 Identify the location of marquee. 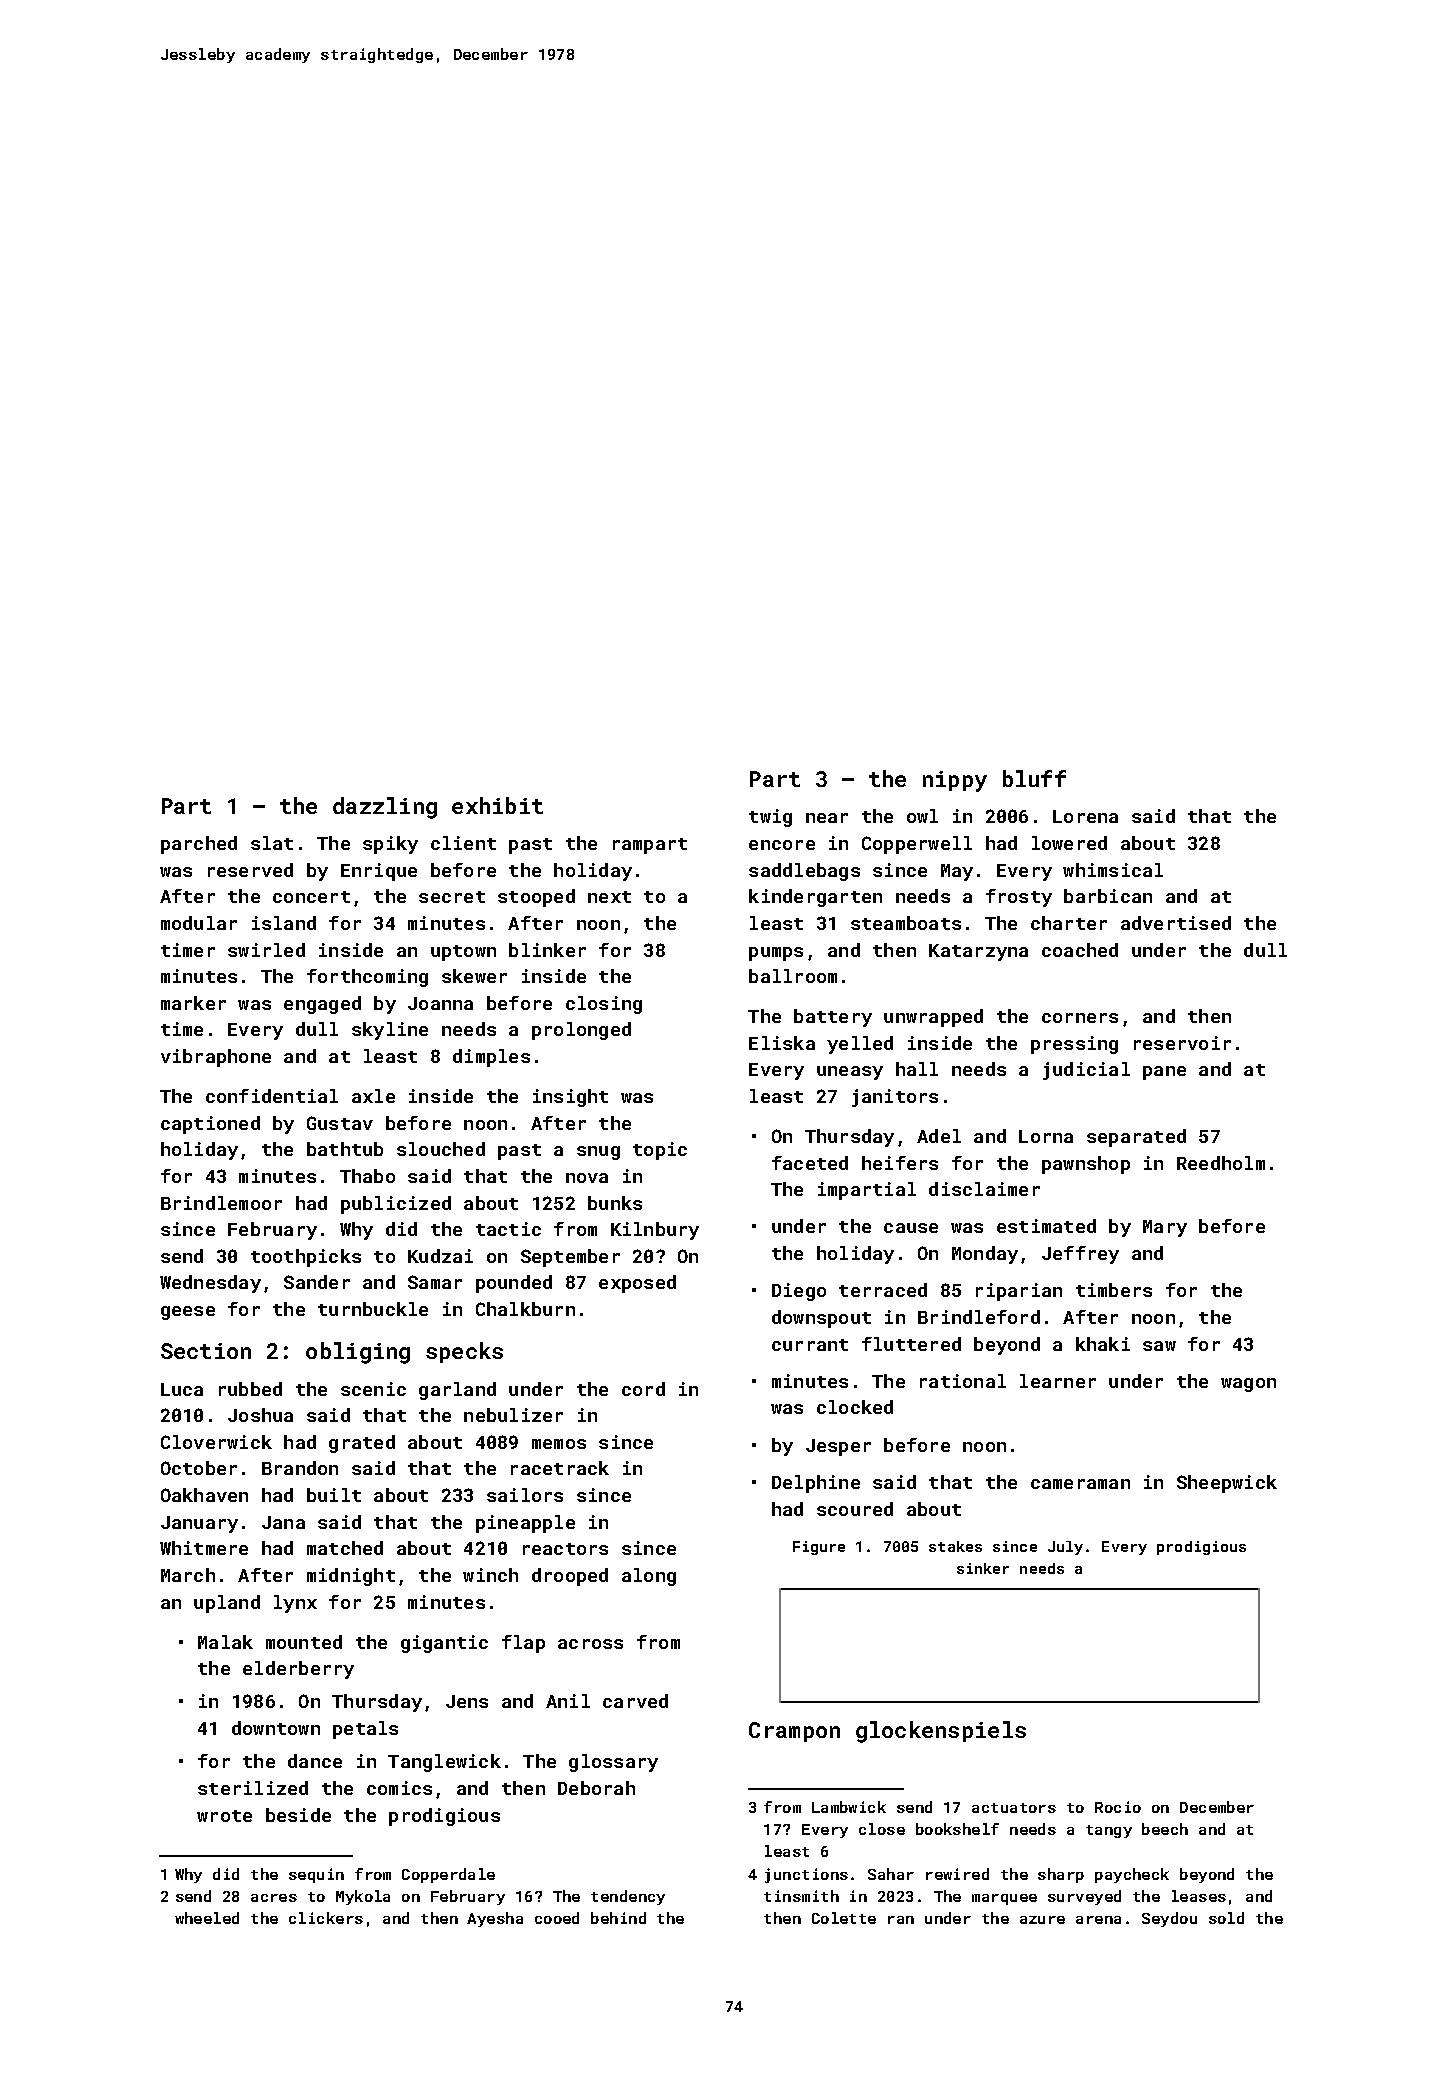
(1004, 1899).
